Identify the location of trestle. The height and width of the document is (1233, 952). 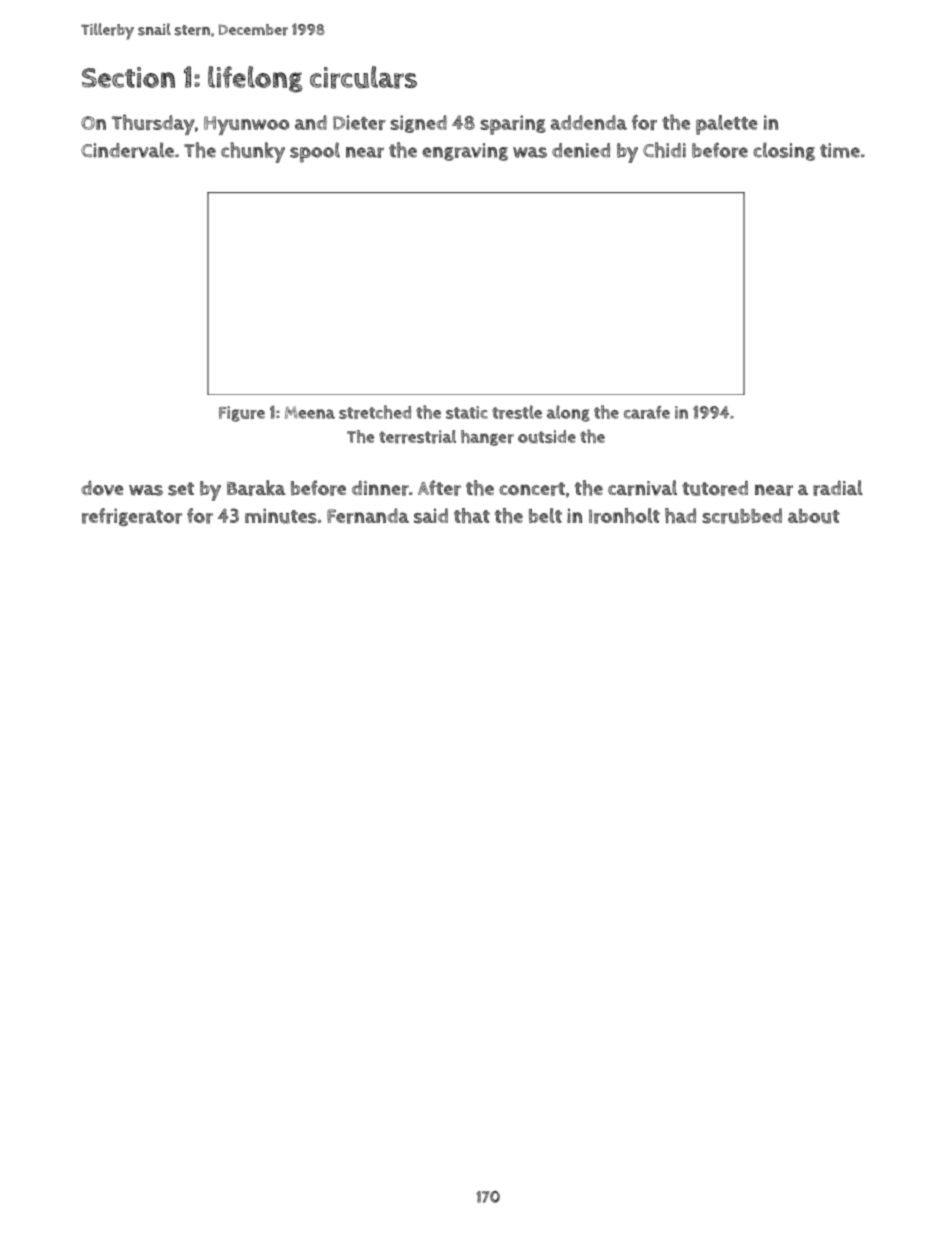
(517, 412).
